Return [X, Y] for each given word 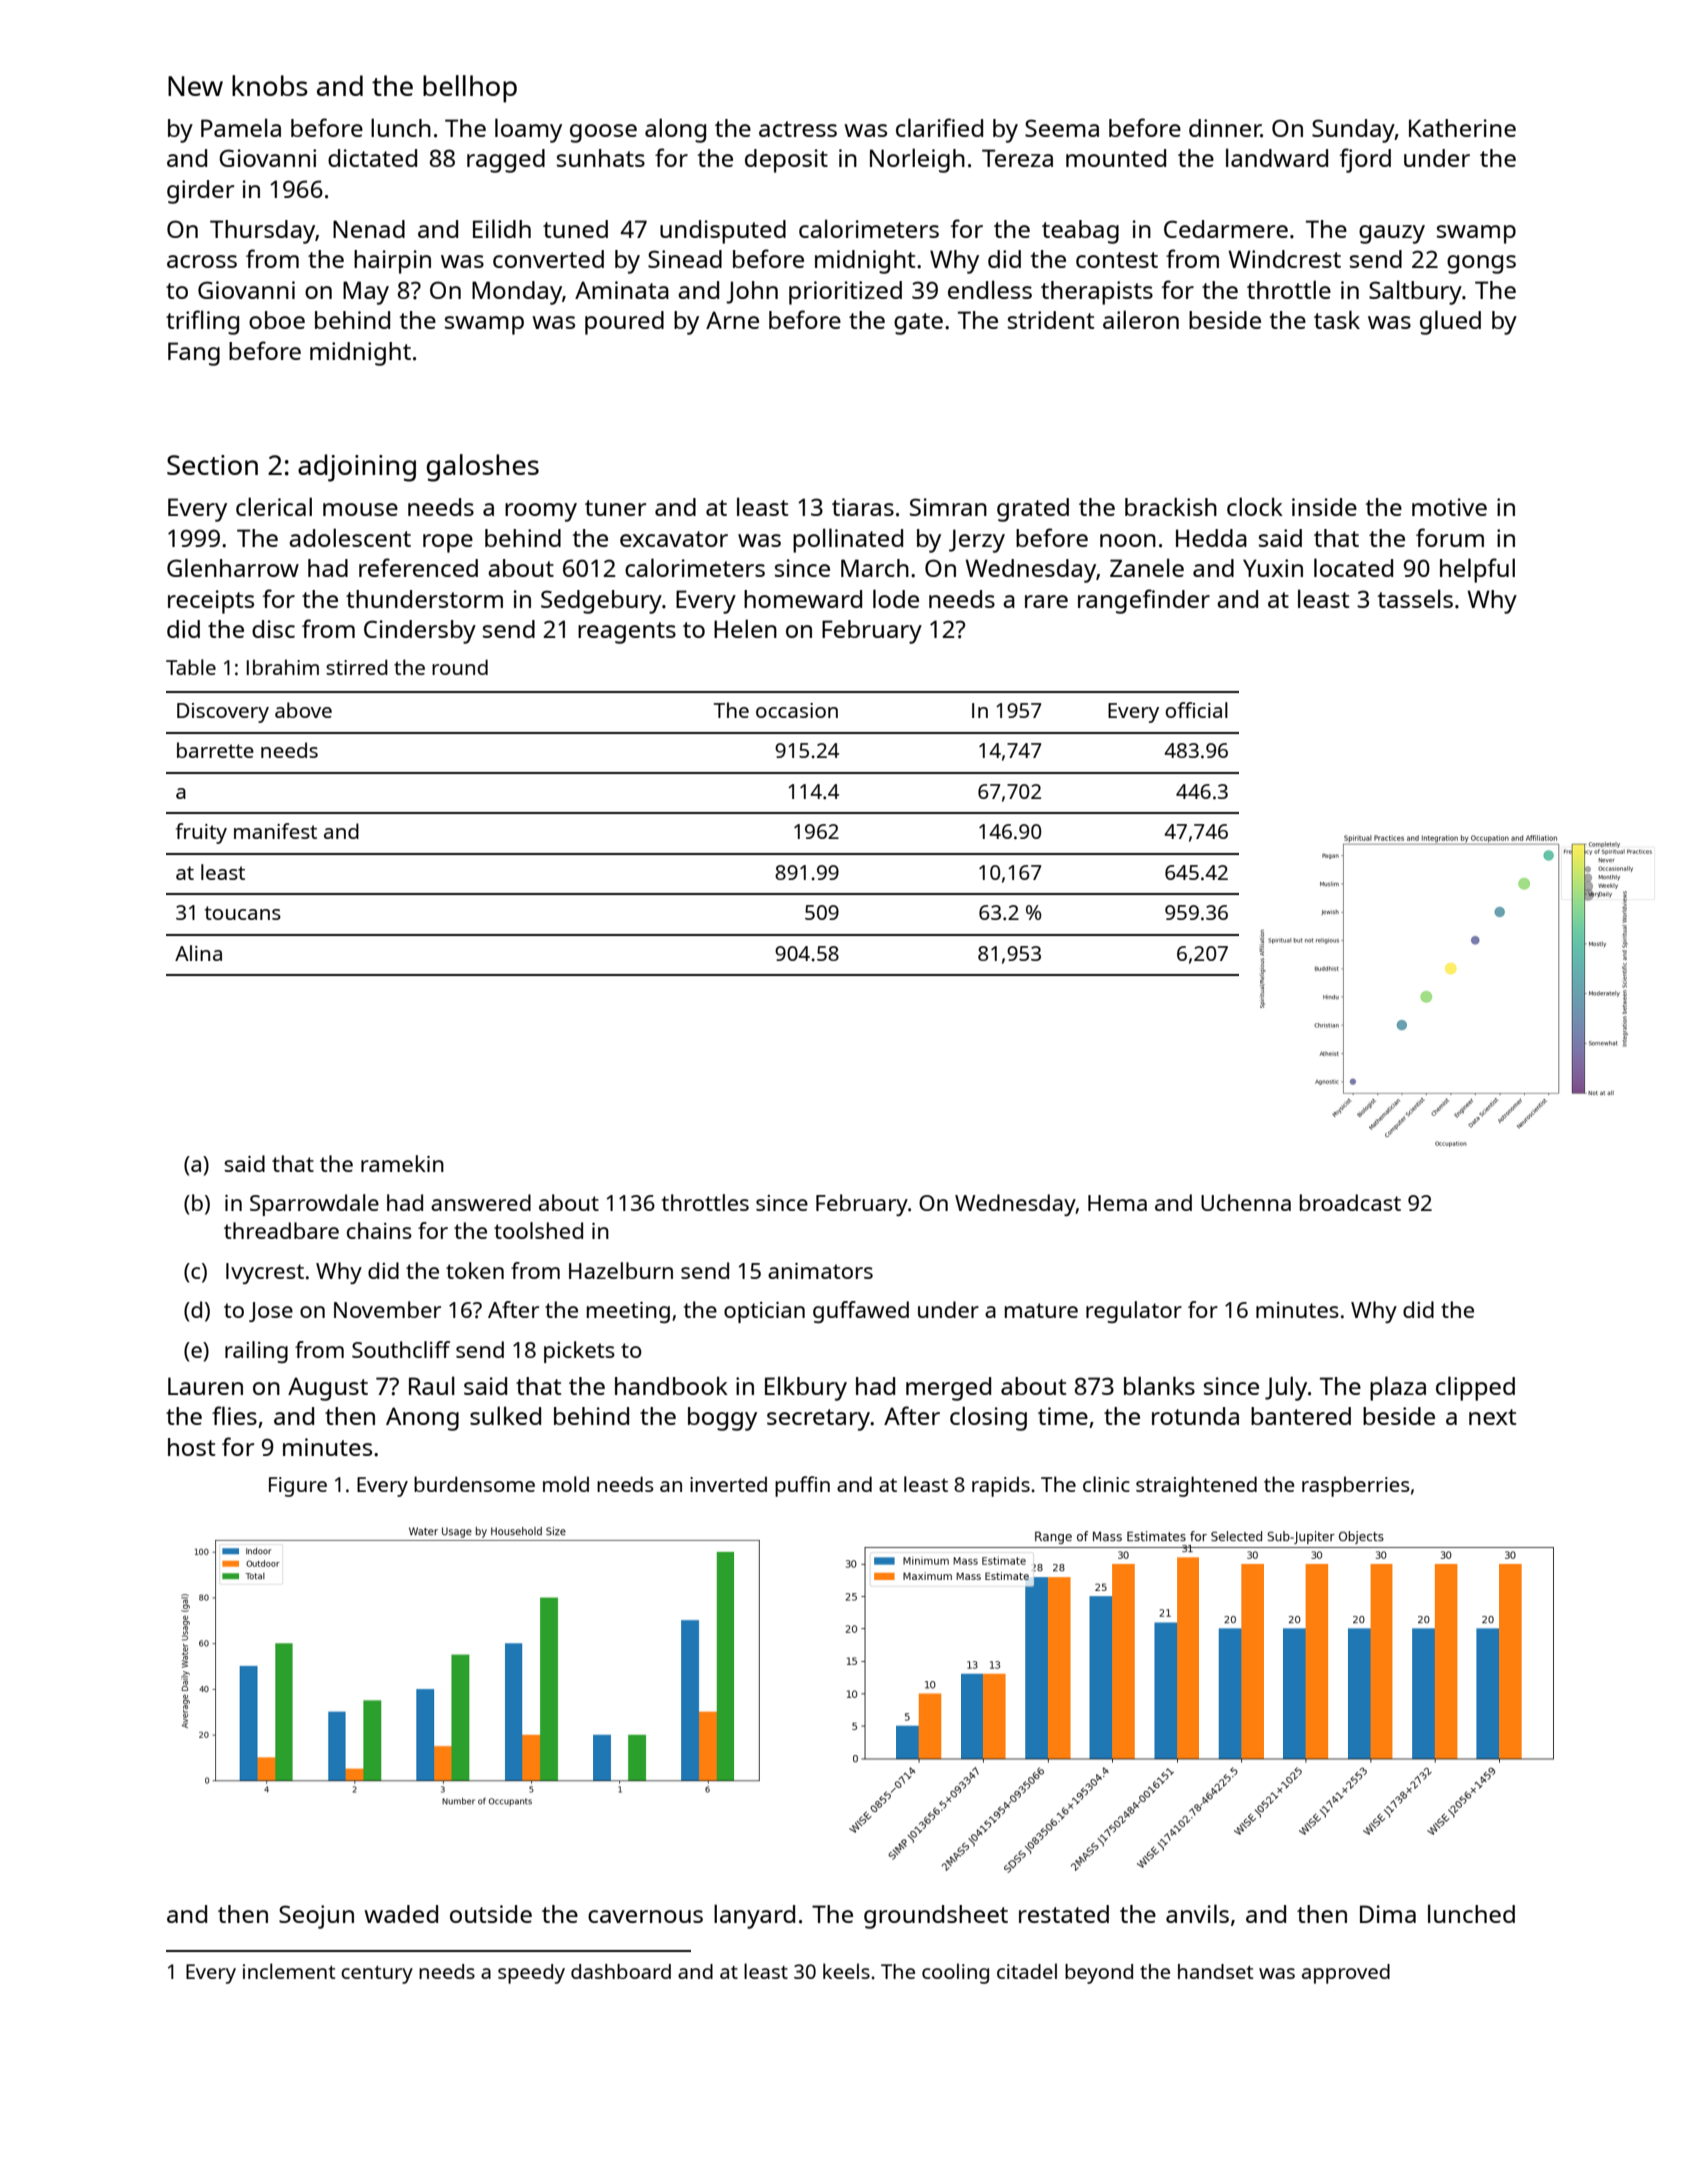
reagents [627, 633]
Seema [1062, 128]
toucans [243, 913]
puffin [802, 1486]
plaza [1398, 1388]
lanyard [754, 1916]
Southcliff [401, 1349]
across [202, 261]
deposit [786, 161]
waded [401, 1914]
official [1196, 710]
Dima [1388, 1914]
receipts [211, 602]
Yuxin [1273, 568]
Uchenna [1246, 1202]
